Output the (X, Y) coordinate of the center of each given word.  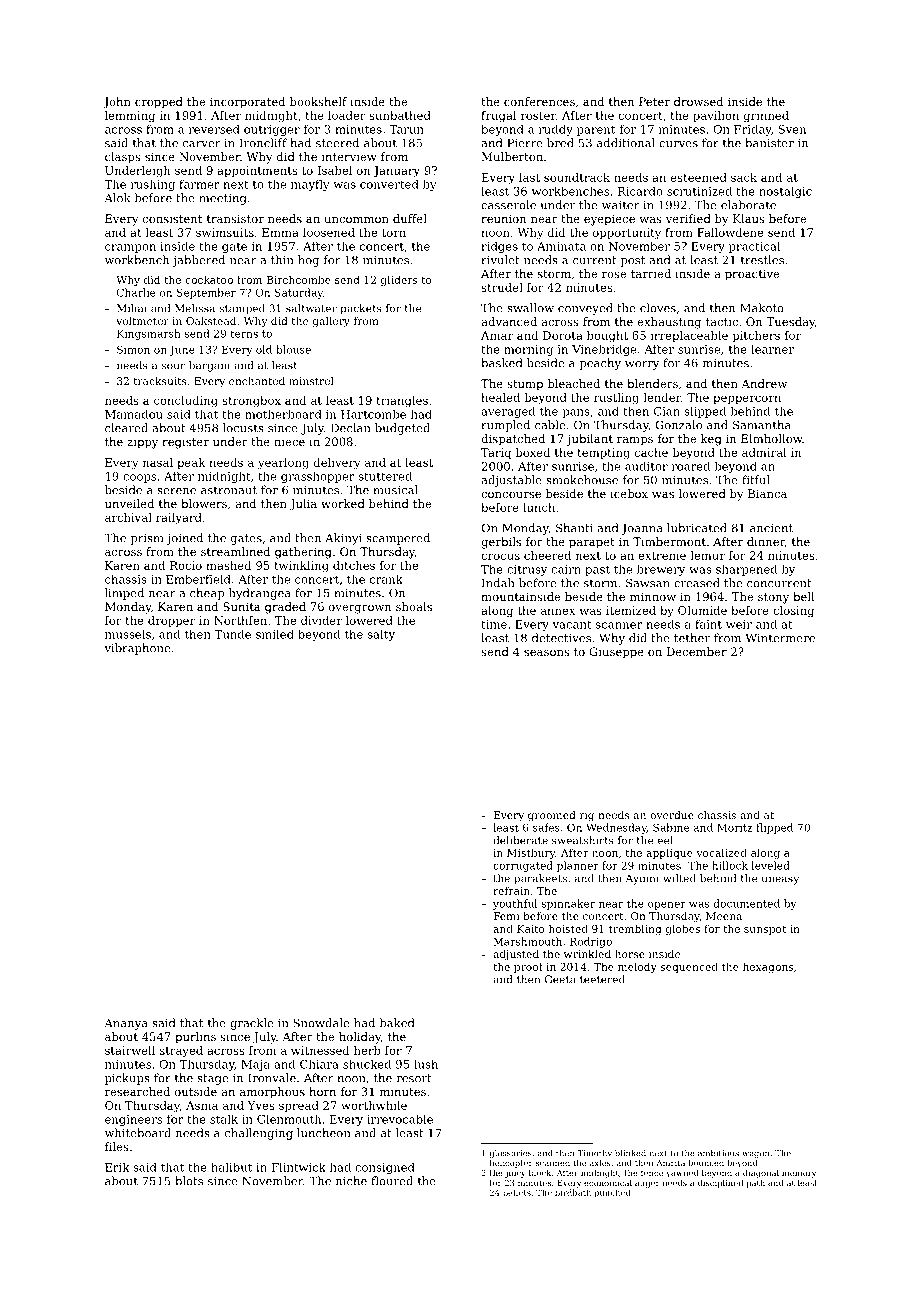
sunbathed (400, 115)
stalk (224, 1119)
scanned (553, 1162)
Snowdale (321, 1023)
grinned (766, 117)
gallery (331, 322)
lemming (130, 117)
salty (381, 635)
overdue (672, 815)
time (494, 624)
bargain (209, 366)
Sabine (671, 827)
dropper (171, 621)
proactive (752, 275)
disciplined (720, 1183)
